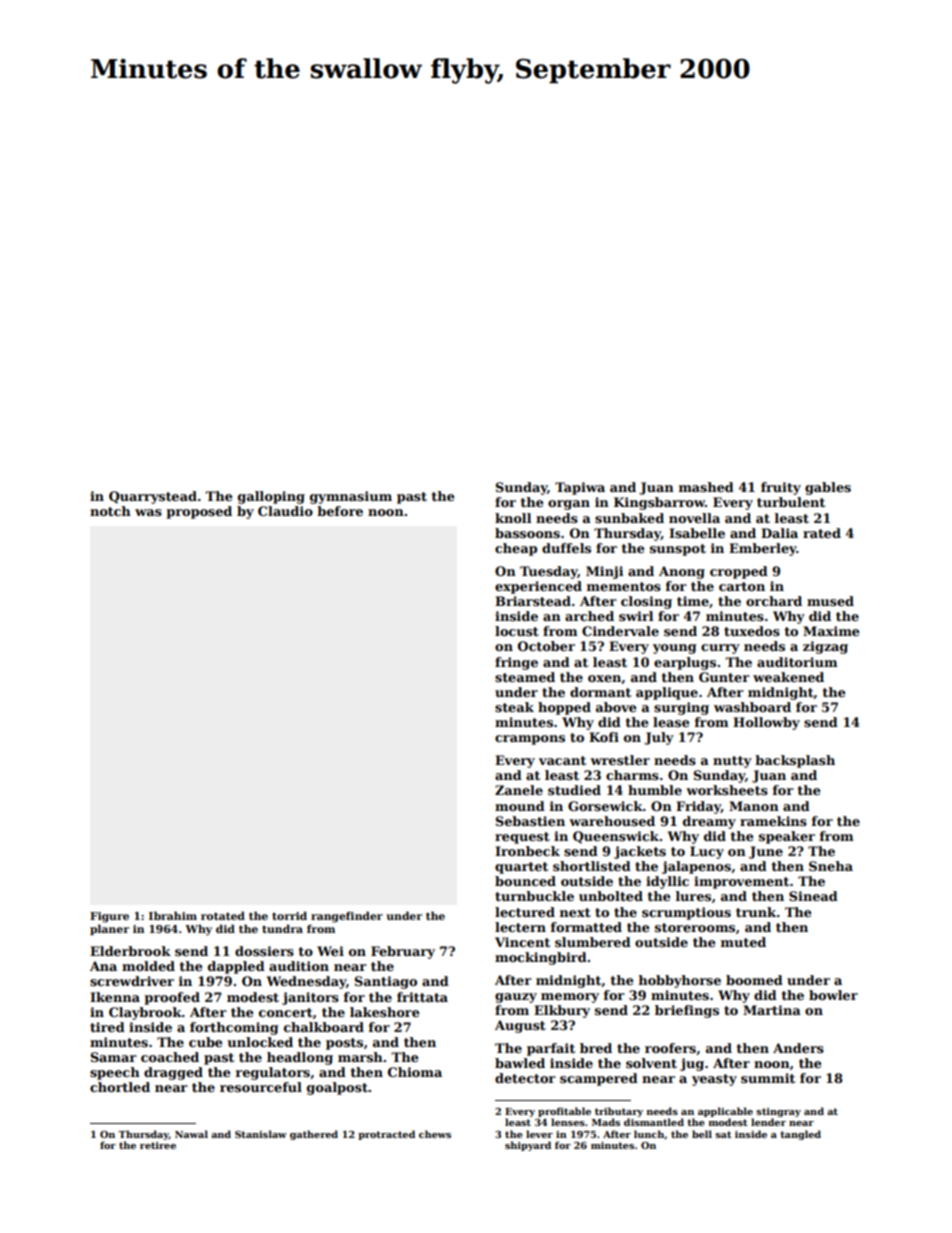 Image resolution: width=952 pixels, height=1233 pixels. What do you see at coordinates (813, 896) in the document?
I see `Sinead` at bounding box center [813, 896].
